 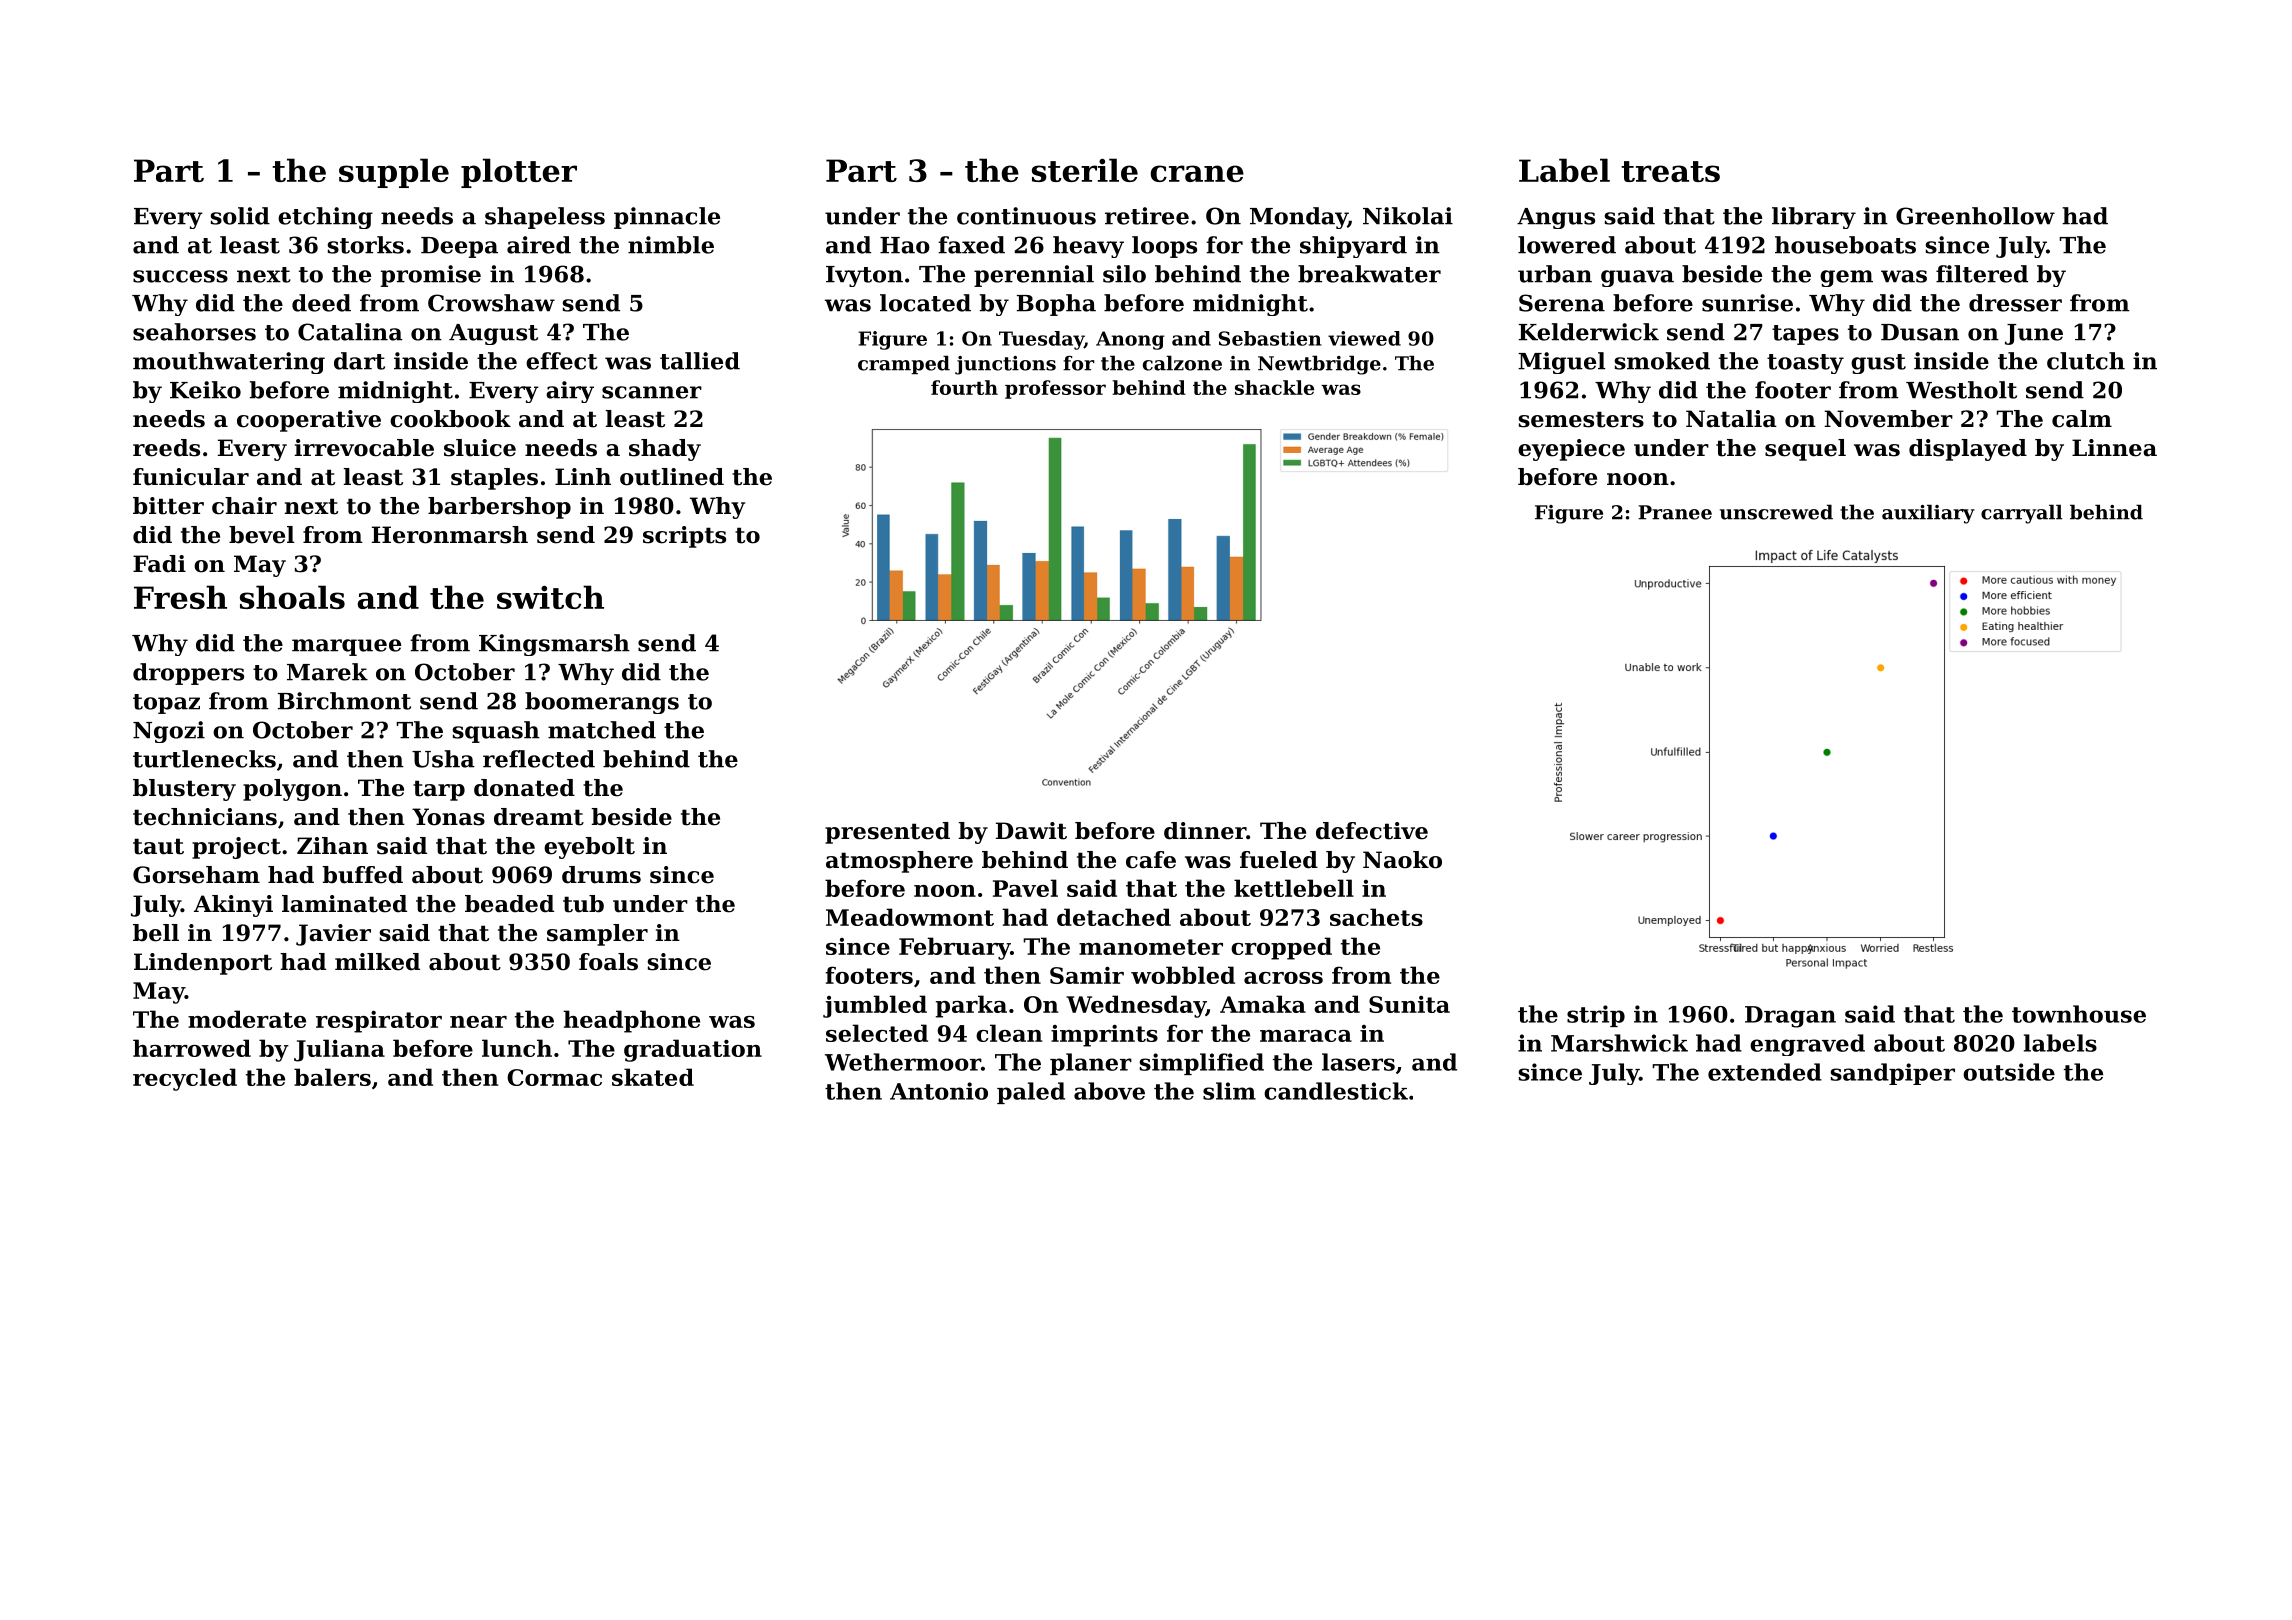 What do you see at coordinates (1814, 218) in the page?
I see `library` at bounding box center [1814, 218].
